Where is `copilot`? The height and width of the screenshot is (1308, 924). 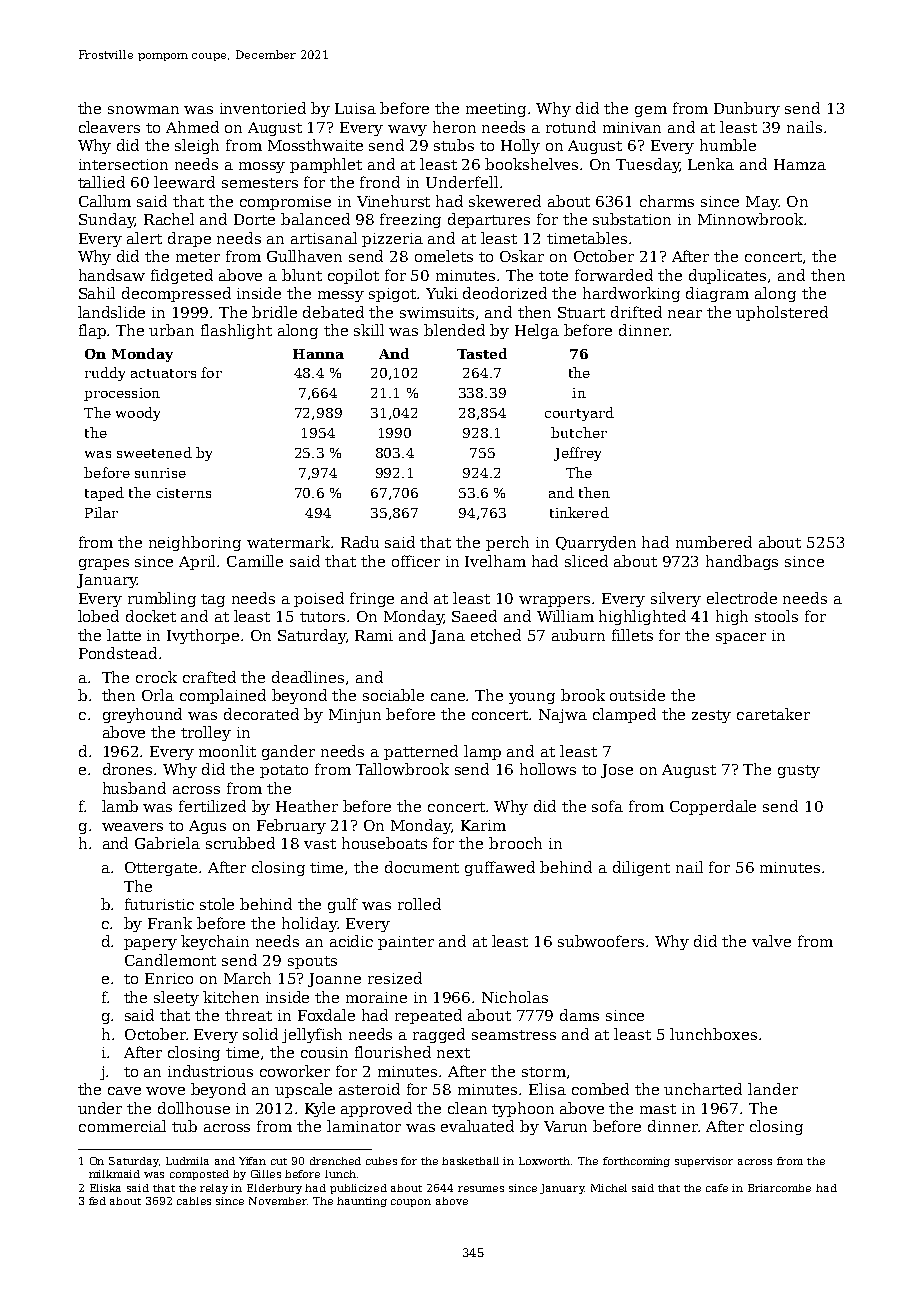 copilot is located at coordinates (353, 276).
